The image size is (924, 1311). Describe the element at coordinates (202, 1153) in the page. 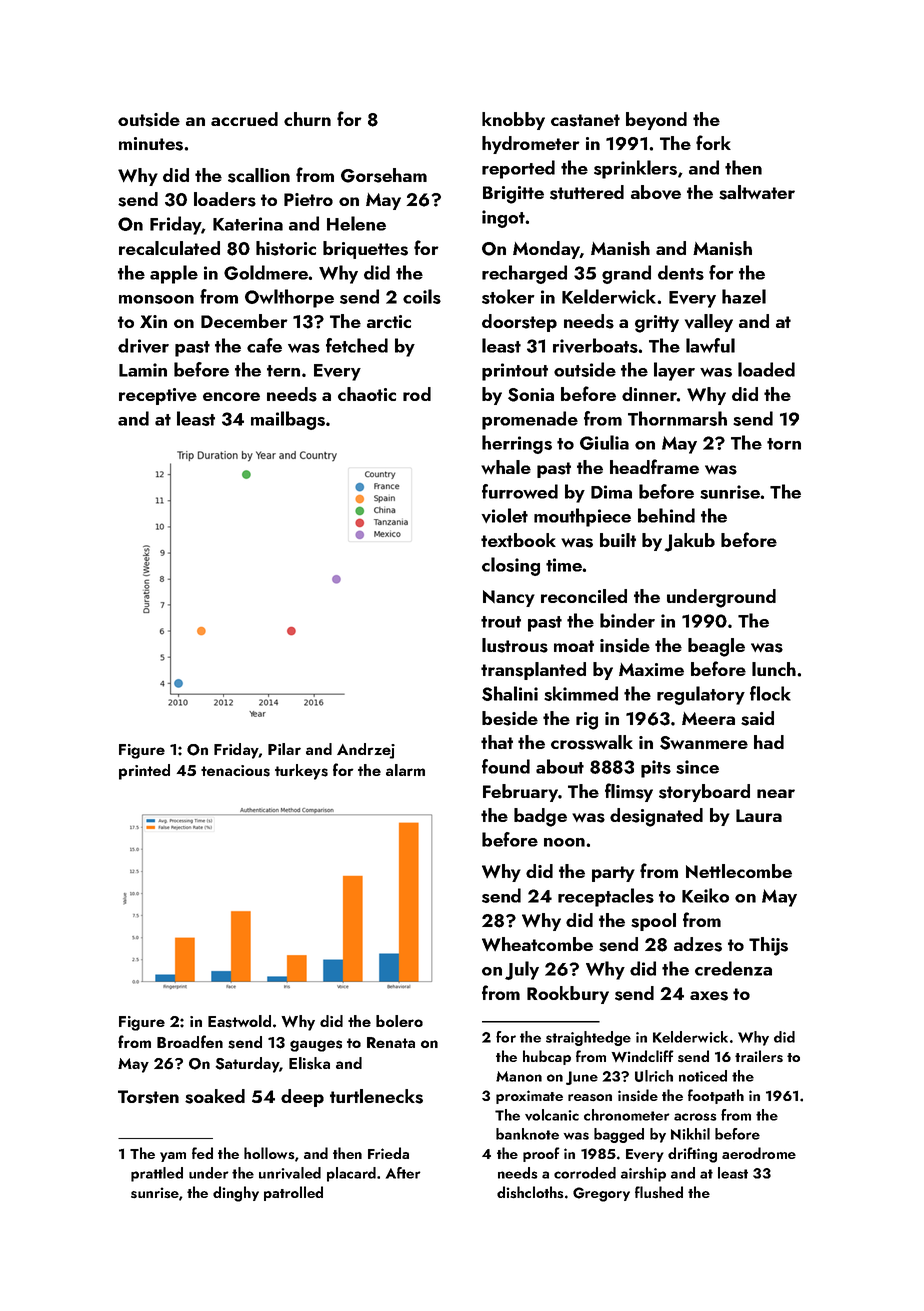

I see `fed` at that location.
